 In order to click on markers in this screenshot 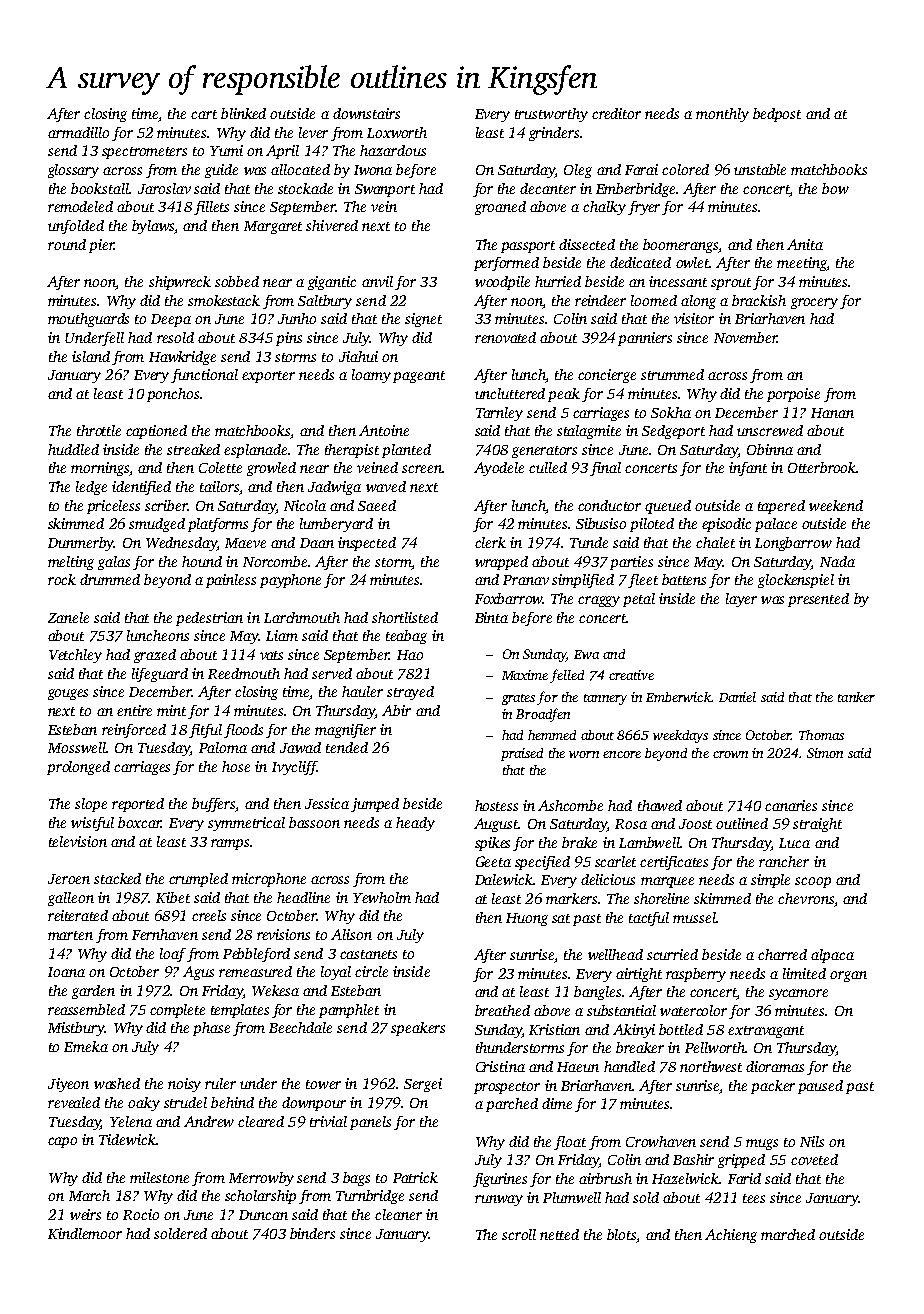, I will do `click(571, 898)`.
